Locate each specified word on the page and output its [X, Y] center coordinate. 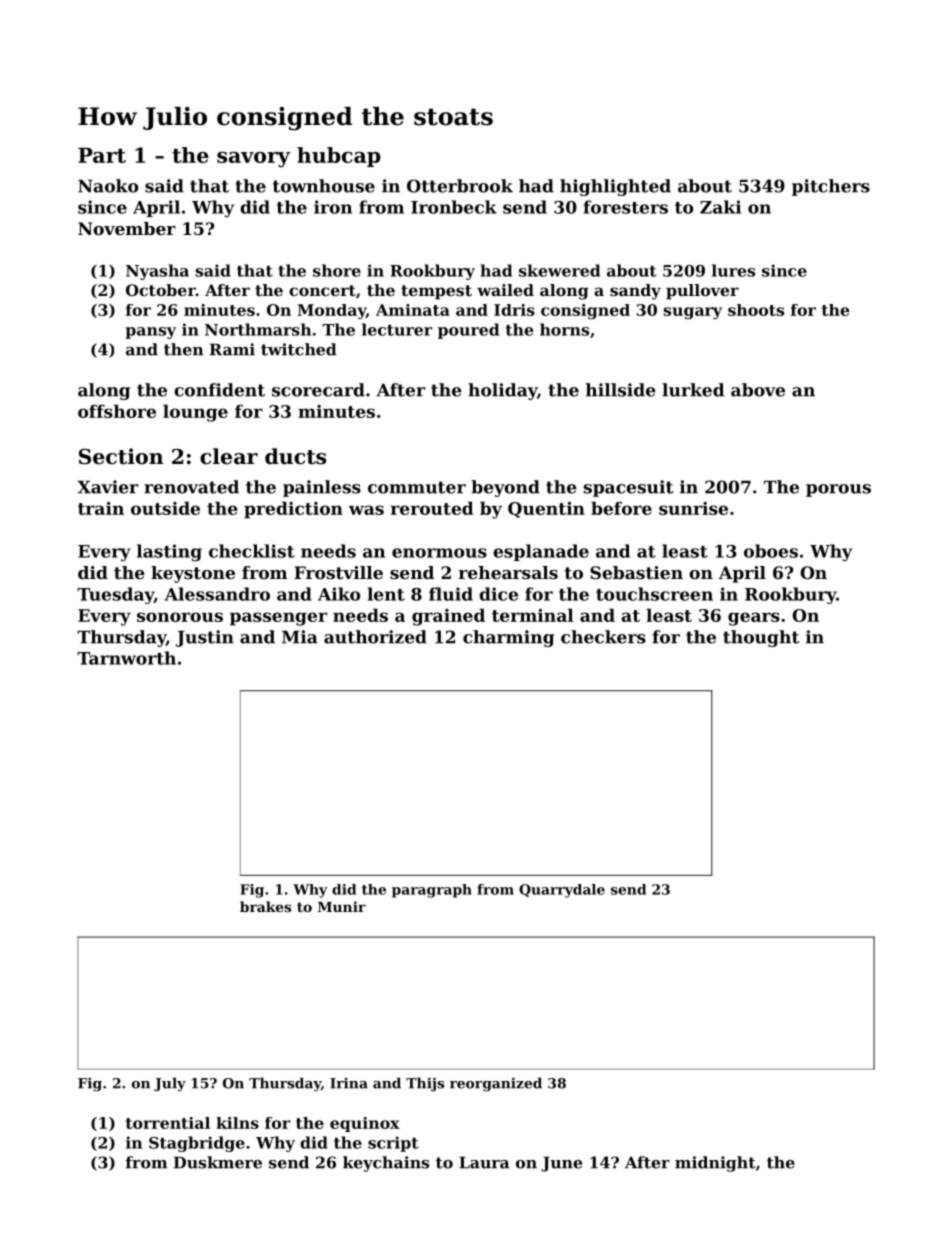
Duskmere [218, 1162]
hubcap [339, 157]
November [127, 228]
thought [761, 638]
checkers [603, 637]
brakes [265, 906]
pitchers [831, 187]
